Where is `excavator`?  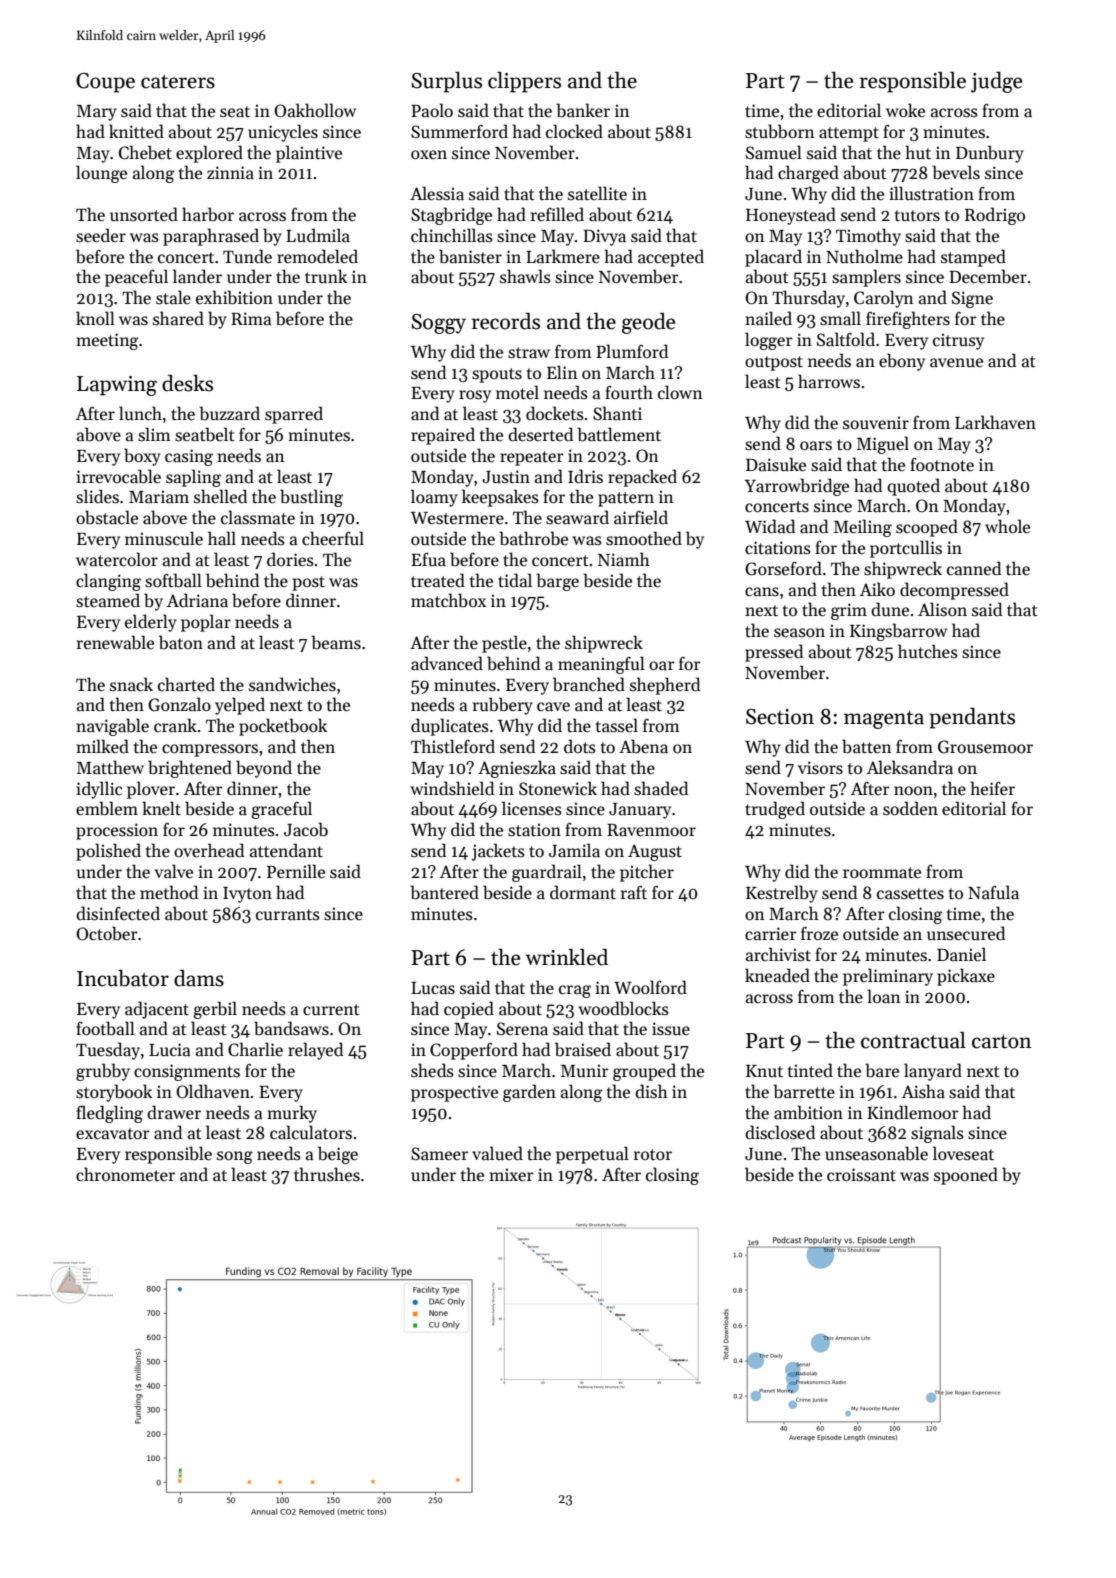
excavator is located at coordinates (113, 1134).
